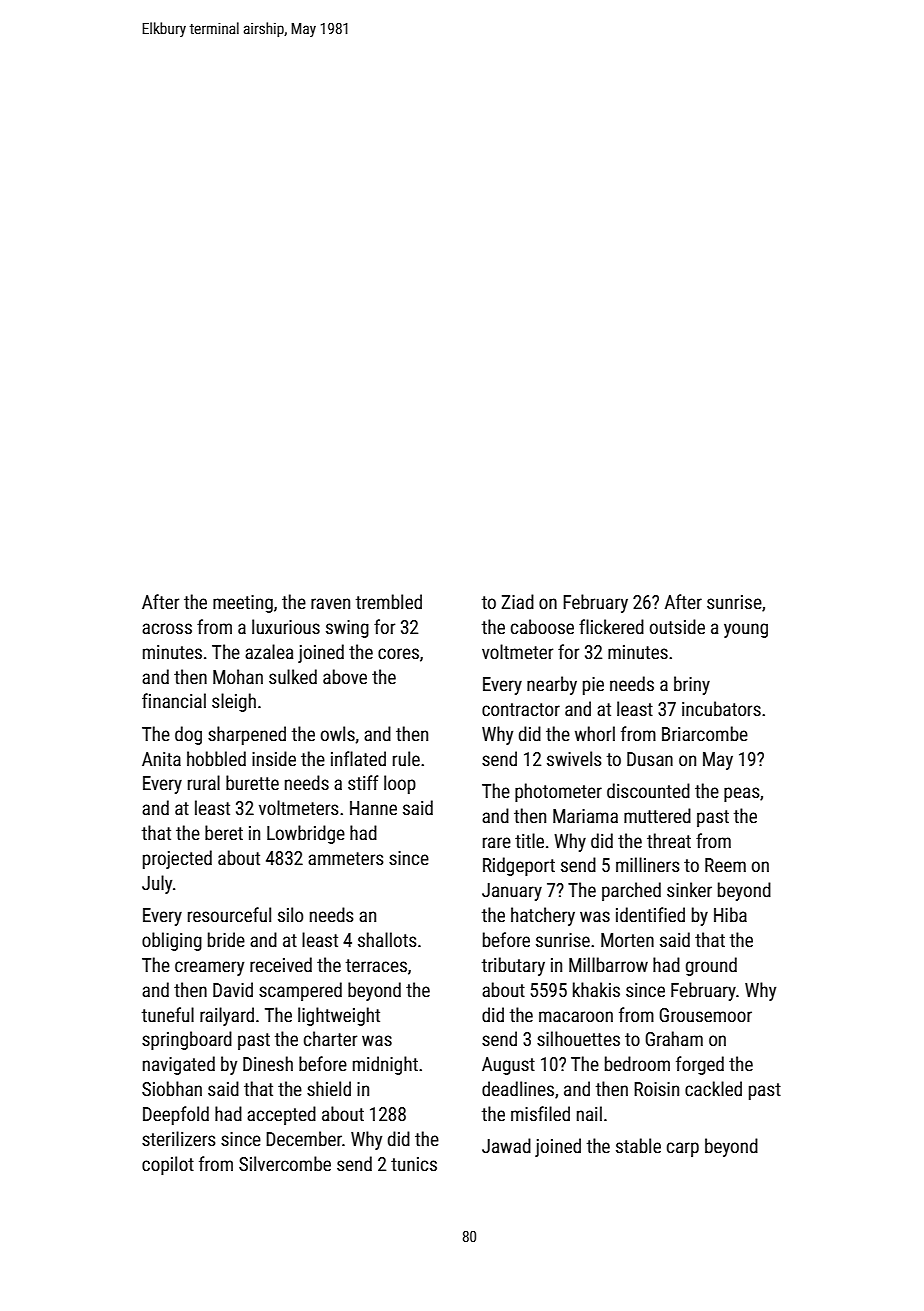  I want to click on accepted, so click(281, 1115).
